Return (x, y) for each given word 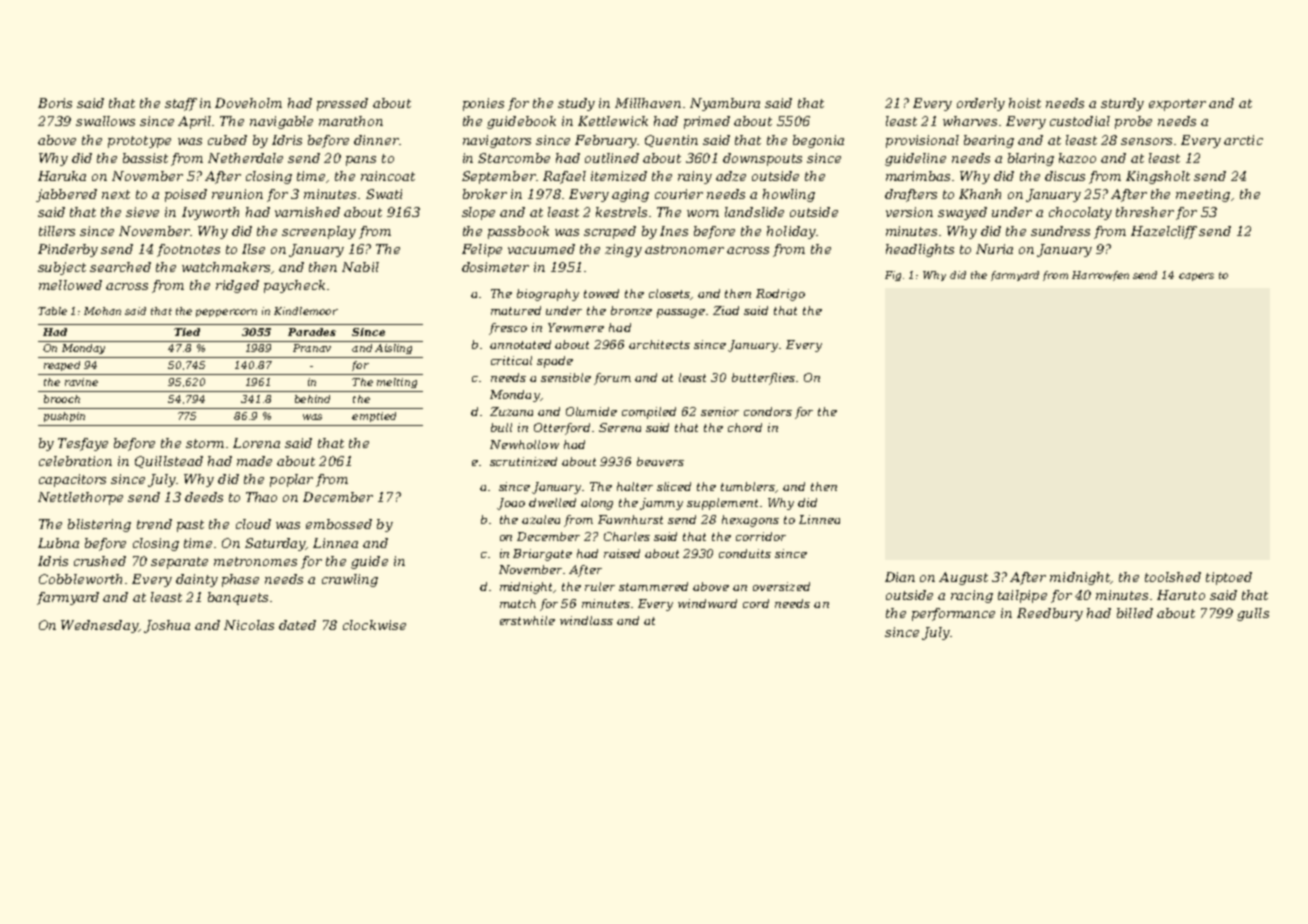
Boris (55, 103)
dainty (197, 580)
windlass (586, 620)
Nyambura (725, 104)
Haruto (1181, 595)
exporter (1177, 105)
